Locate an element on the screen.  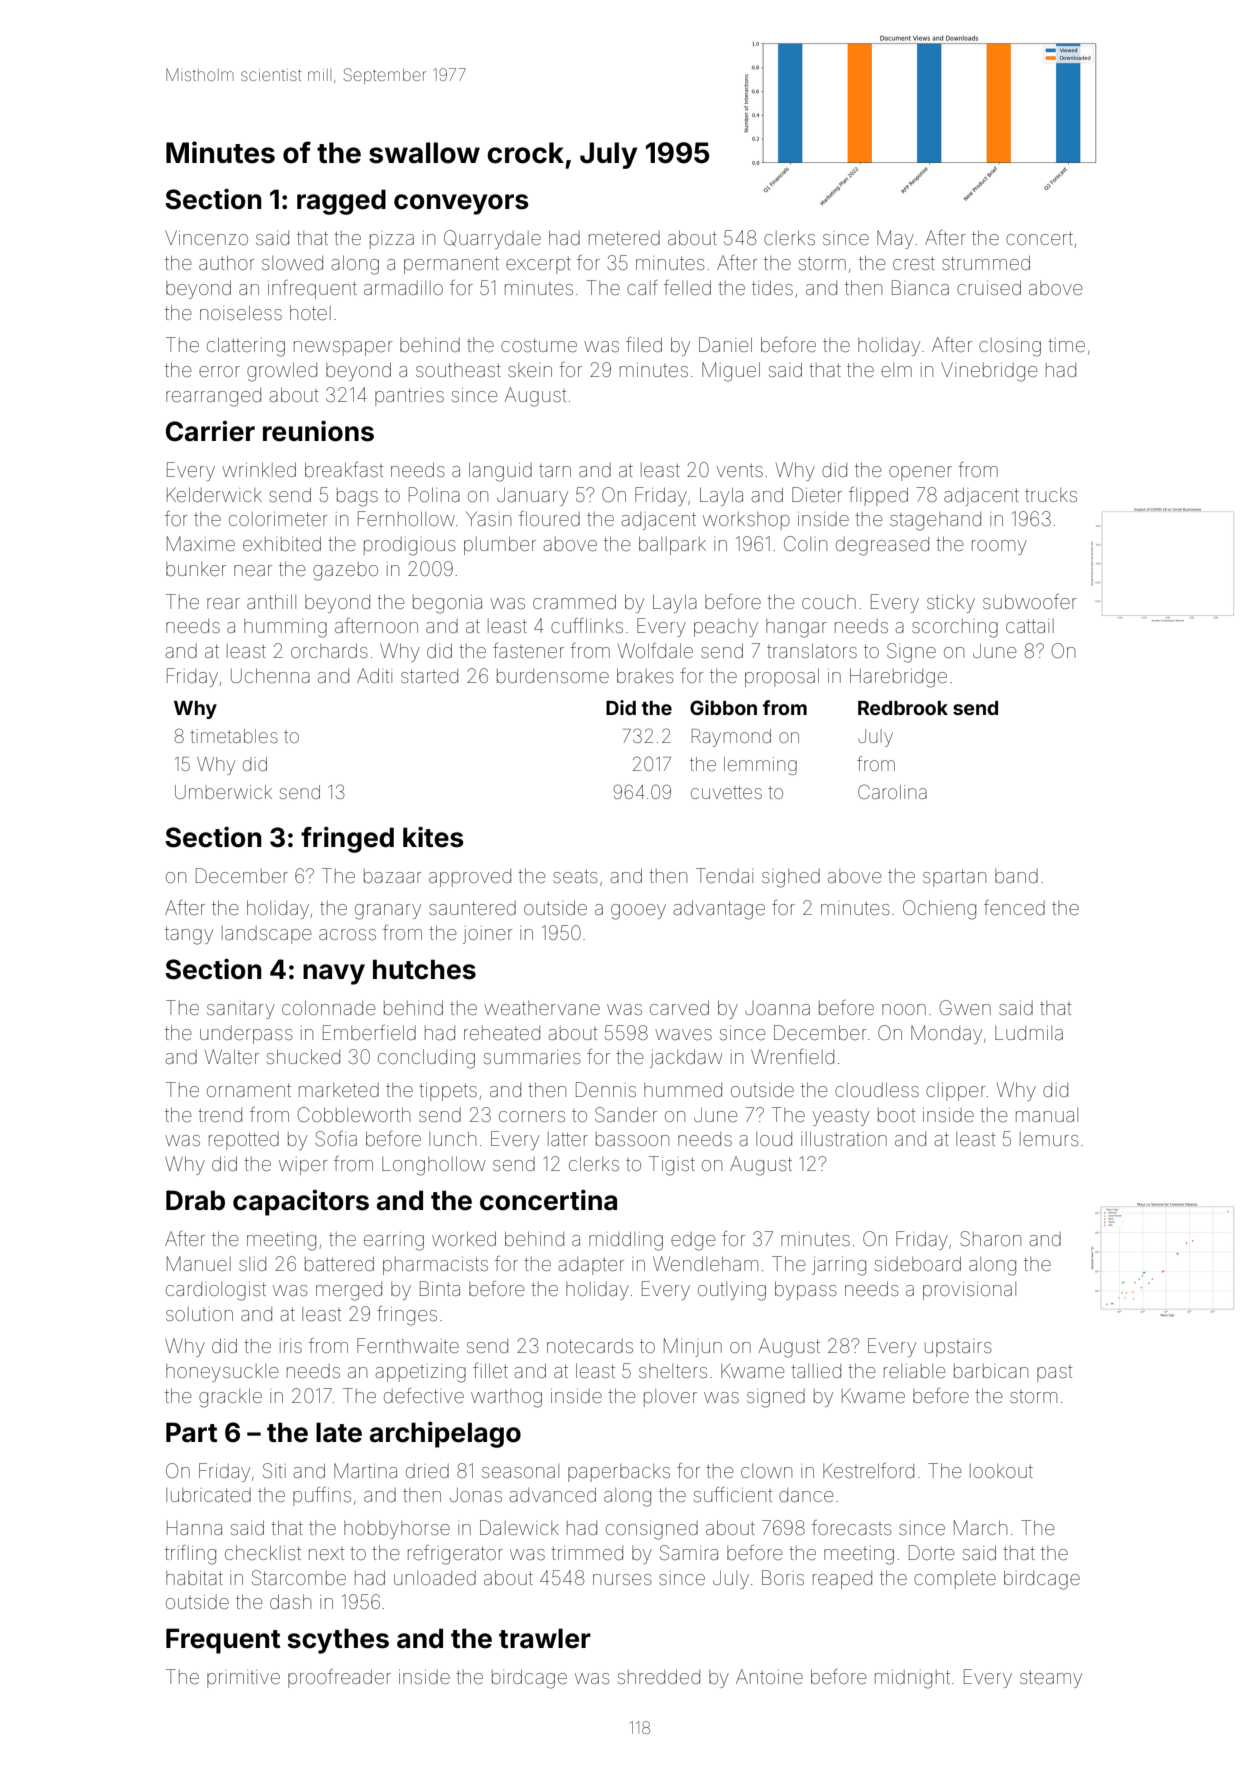
Quarrydale is located at coordinates (492, 239).
